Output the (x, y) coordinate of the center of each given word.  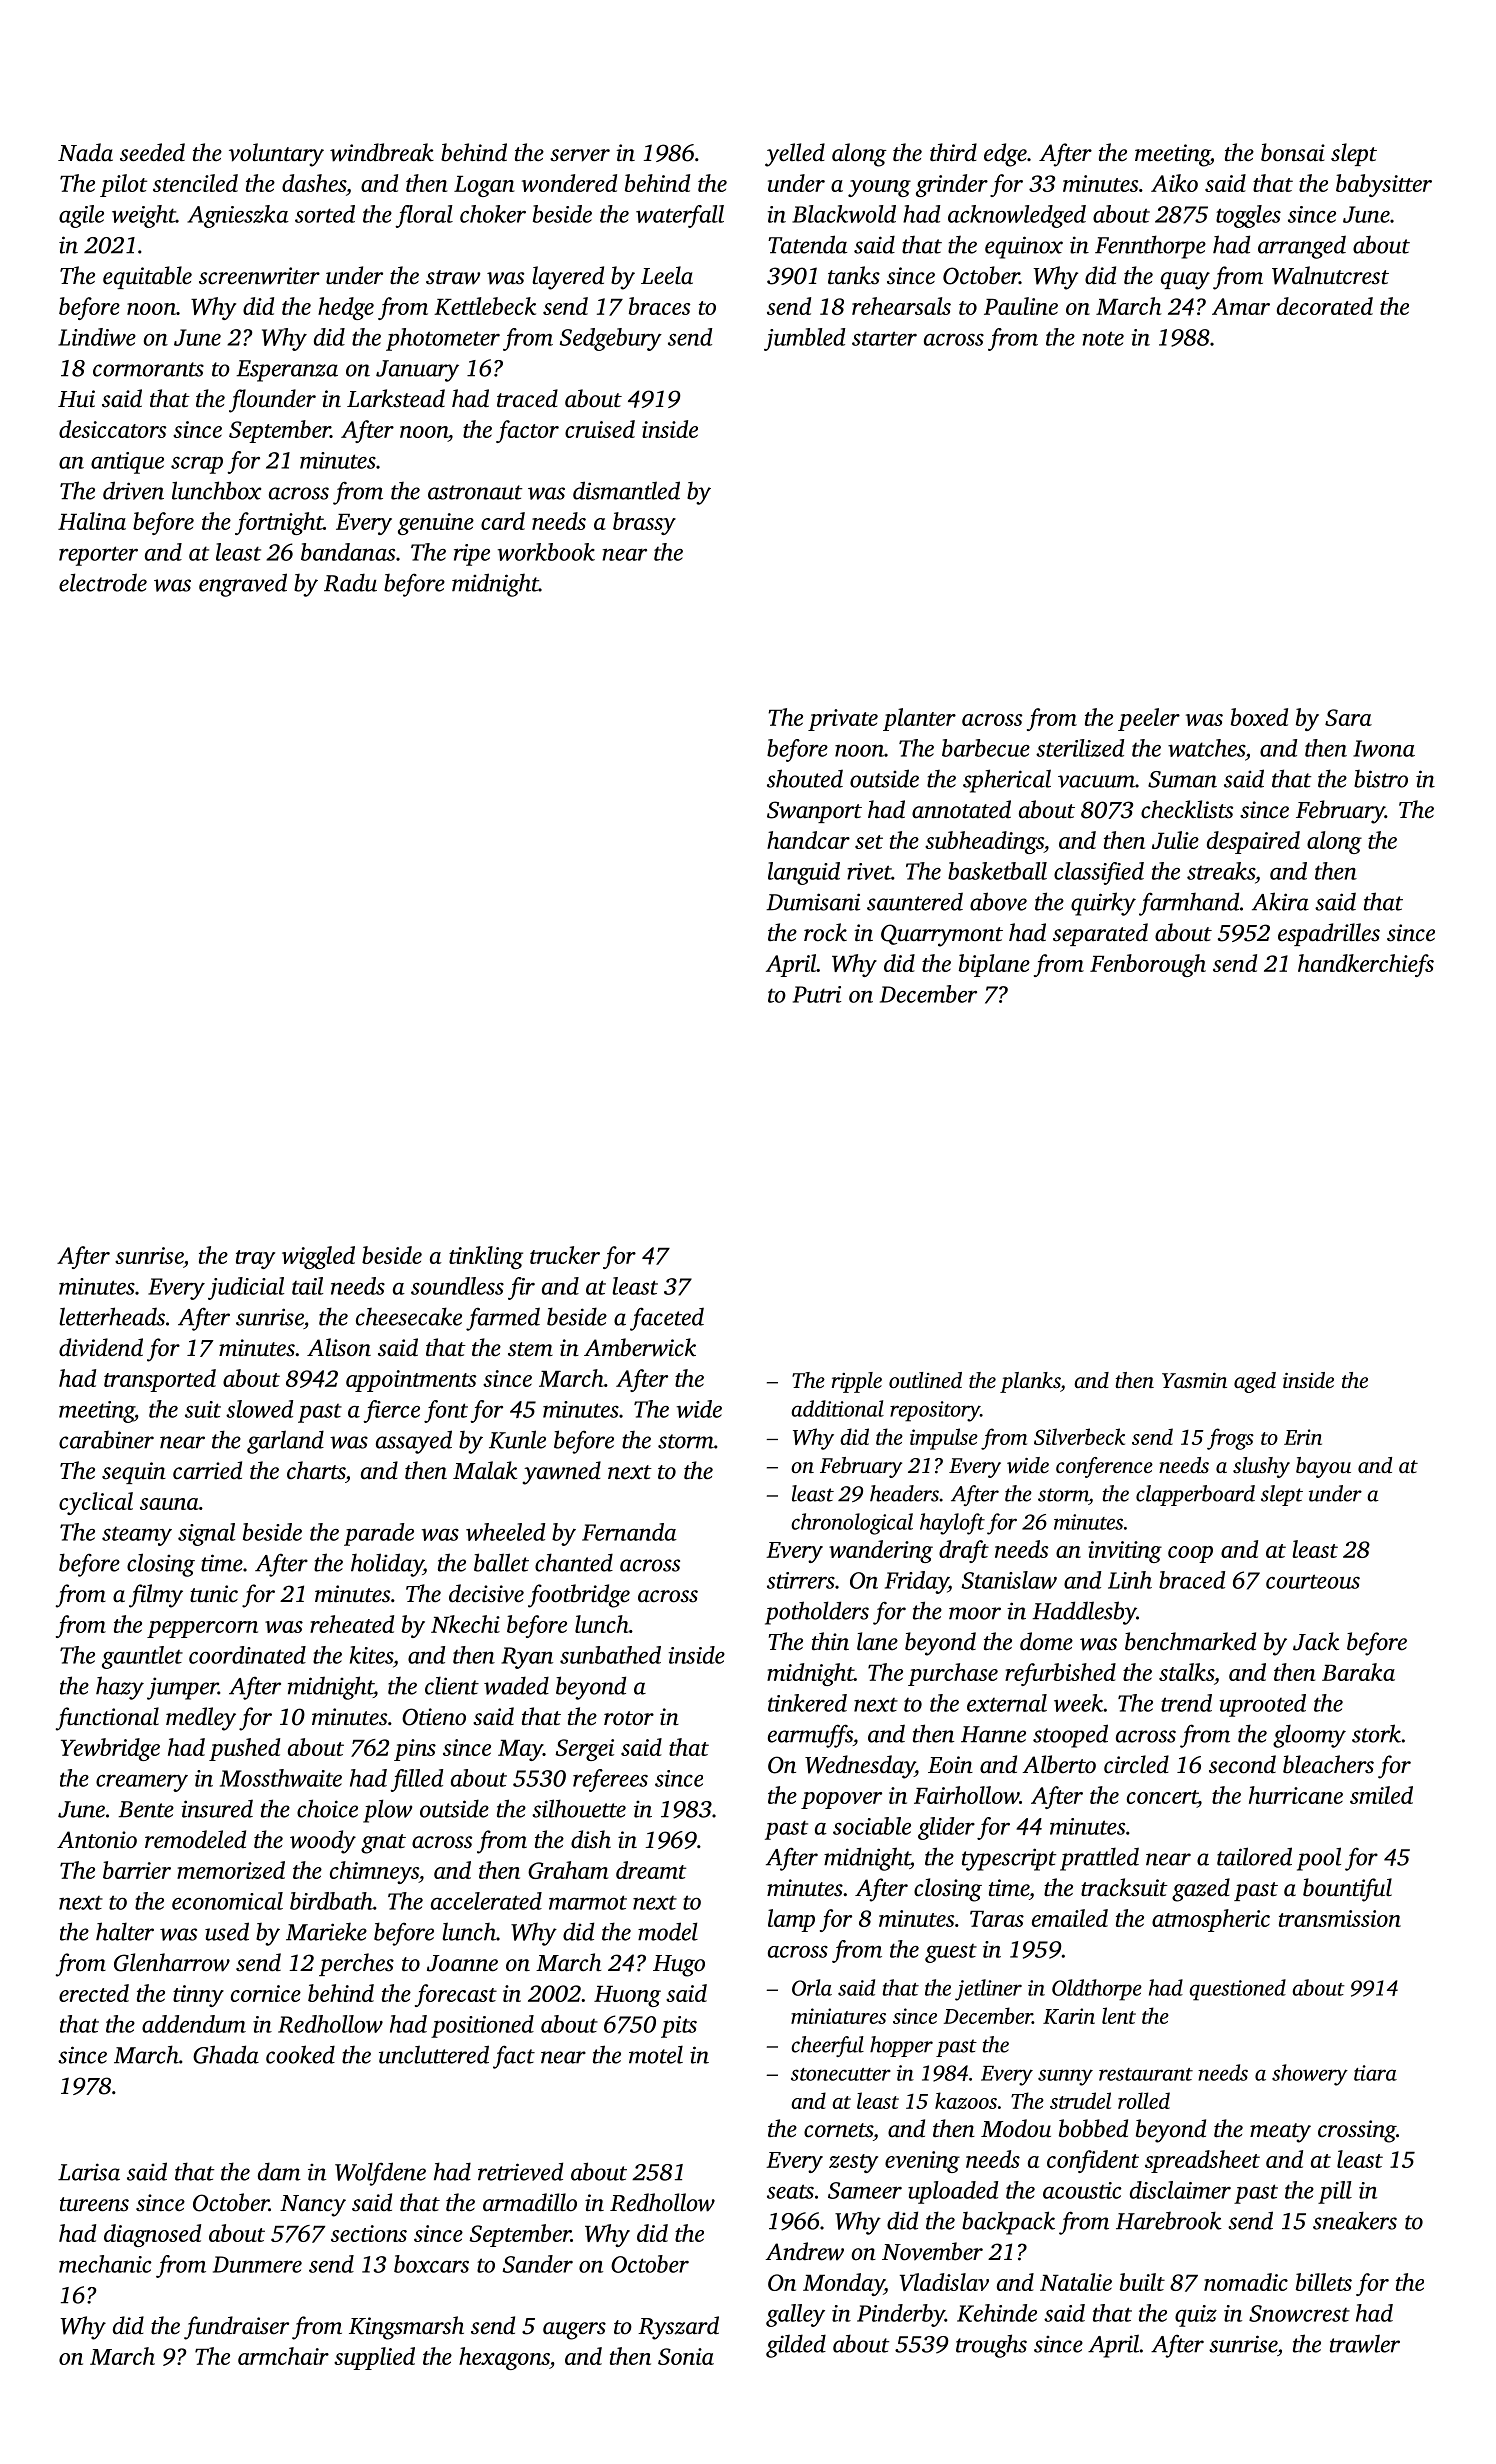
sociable (872, 1826)
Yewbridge (110, 1749)
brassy (644, 523)
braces (659, 306)
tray (255, 1259)
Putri (817, 994)
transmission (1340, 1918)
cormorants (148, 369)
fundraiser (236, 2328)
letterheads (112, 1316)
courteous (1313, 1581)
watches (1206, 748)
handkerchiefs (1366, 965)
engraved (243, 585)
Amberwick (640, 1347)
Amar (1241, 306)
